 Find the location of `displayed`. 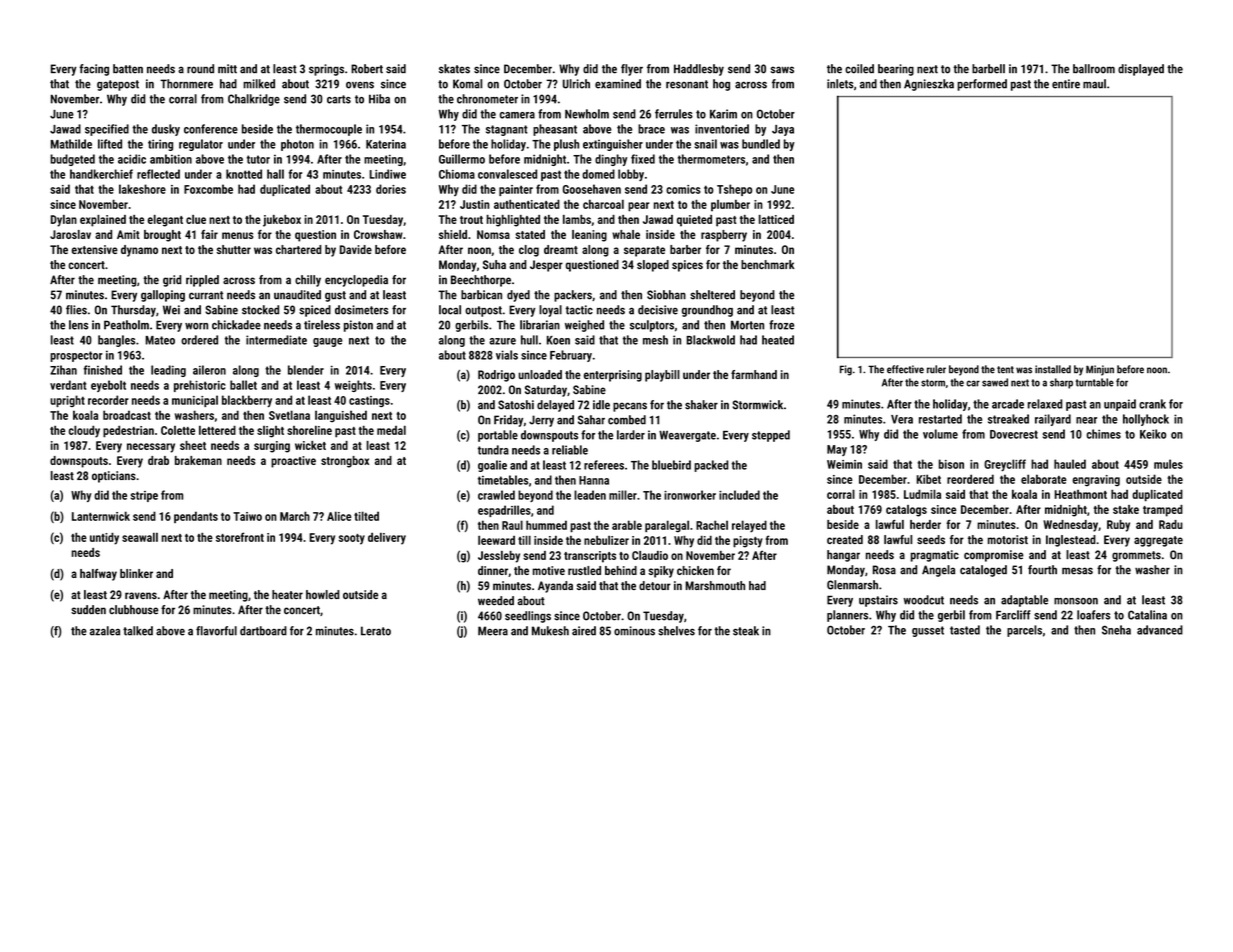

displayed is located at coordinates (1141, 70).
